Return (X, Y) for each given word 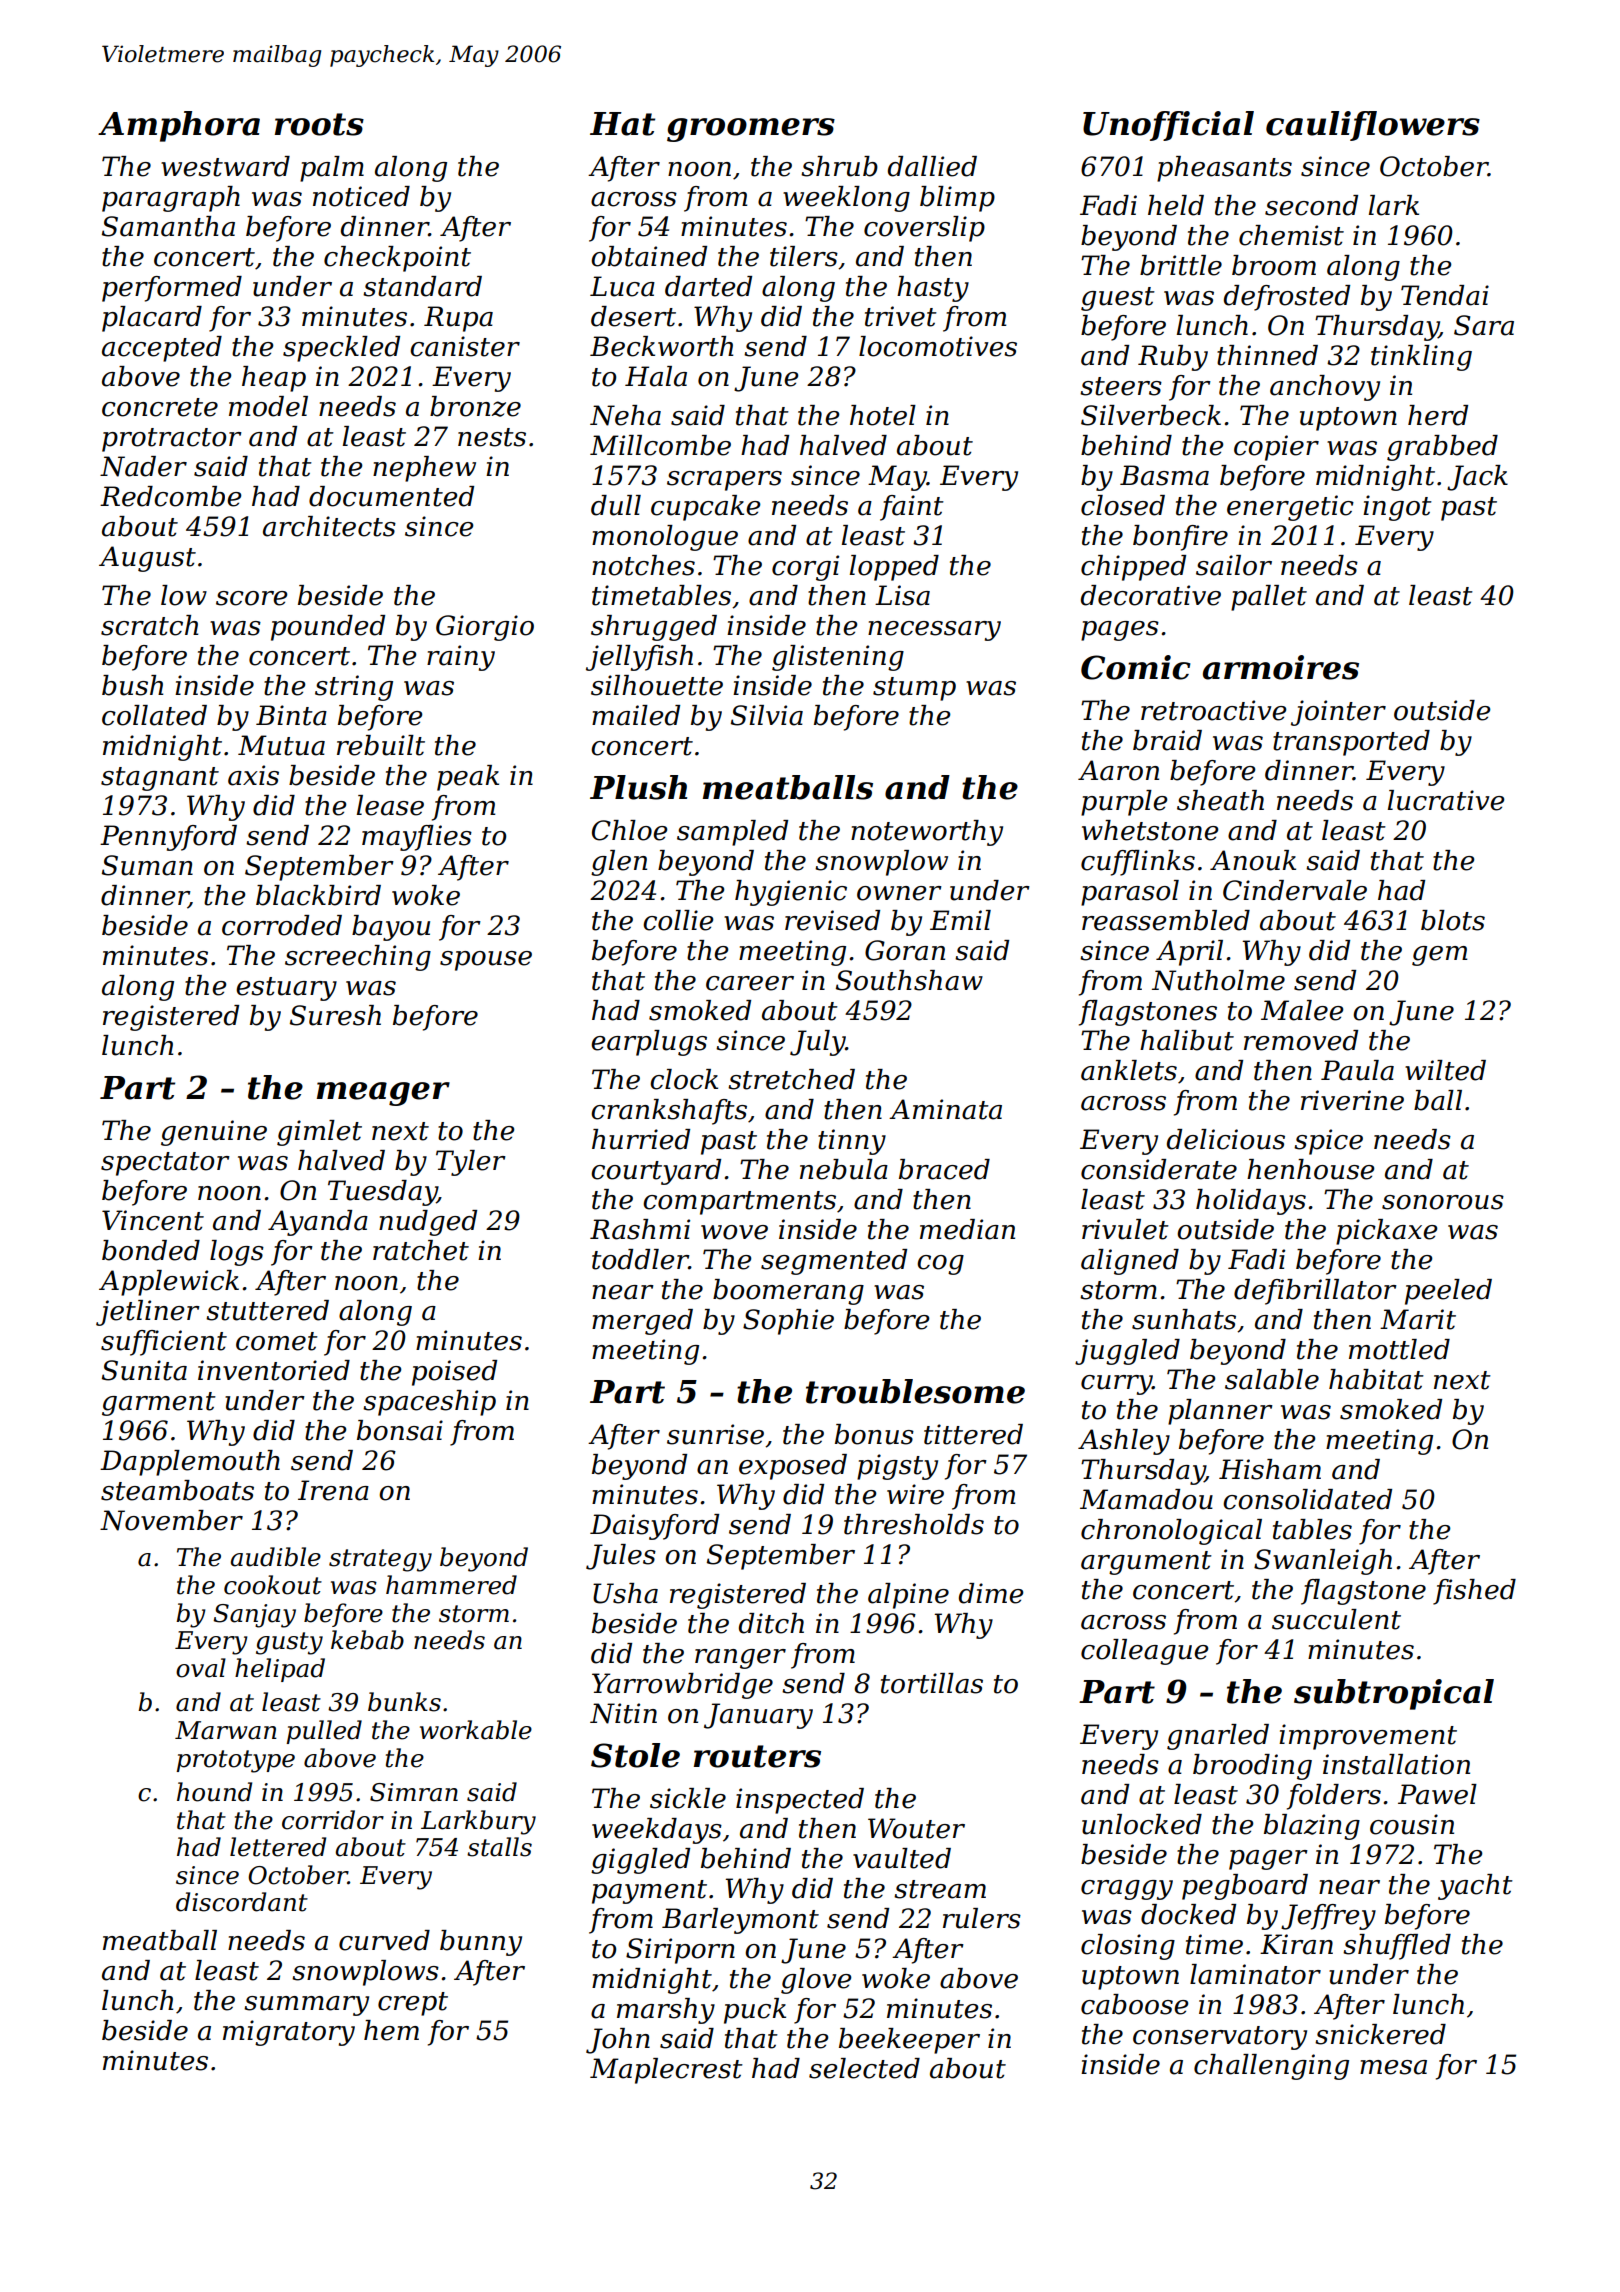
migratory (289, 2033)
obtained (649, 256)
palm (332, 169)
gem (1439, 956)
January (758, 1716)
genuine (214, 1133)
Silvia (767, 715)
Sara (1484, 325)
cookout (273, 1585)
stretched (791, 1079)
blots (1453, 920)
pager (1268, 1860)
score (252, 598)
